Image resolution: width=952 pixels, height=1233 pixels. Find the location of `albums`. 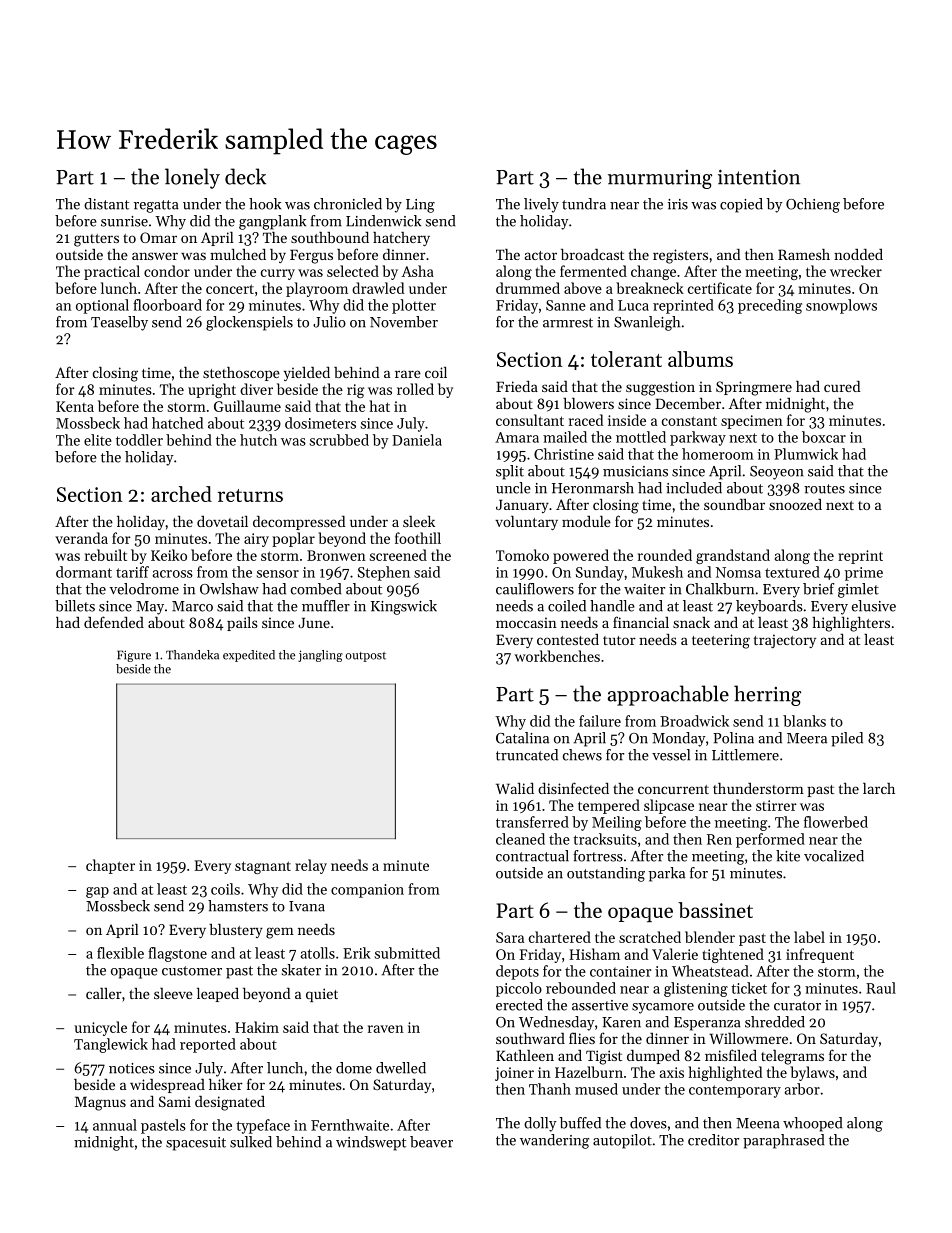

albums is located at coordinates (700, 359).
